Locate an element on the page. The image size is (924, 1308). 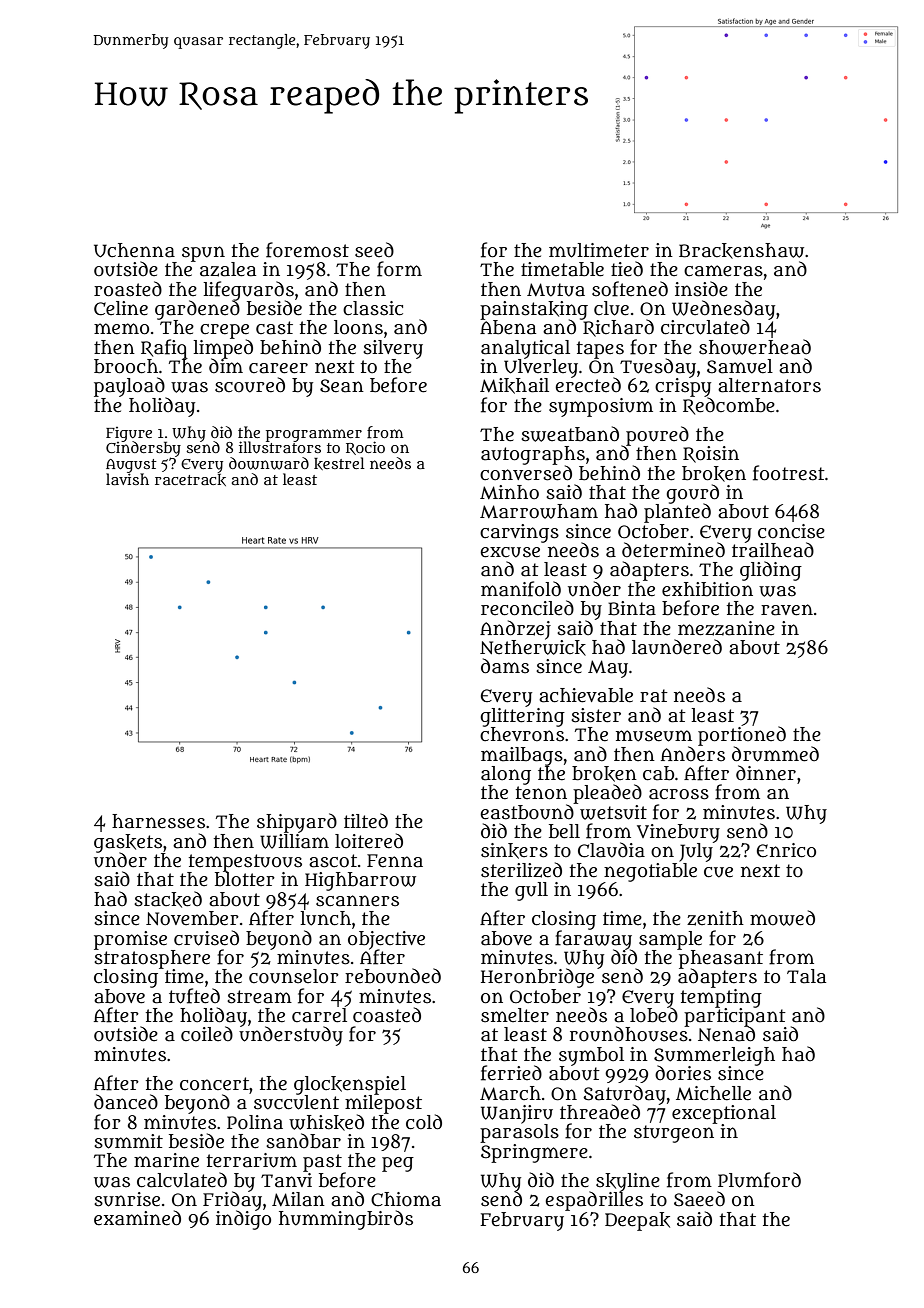
Uchenna is located at coordinates (134, 250).
